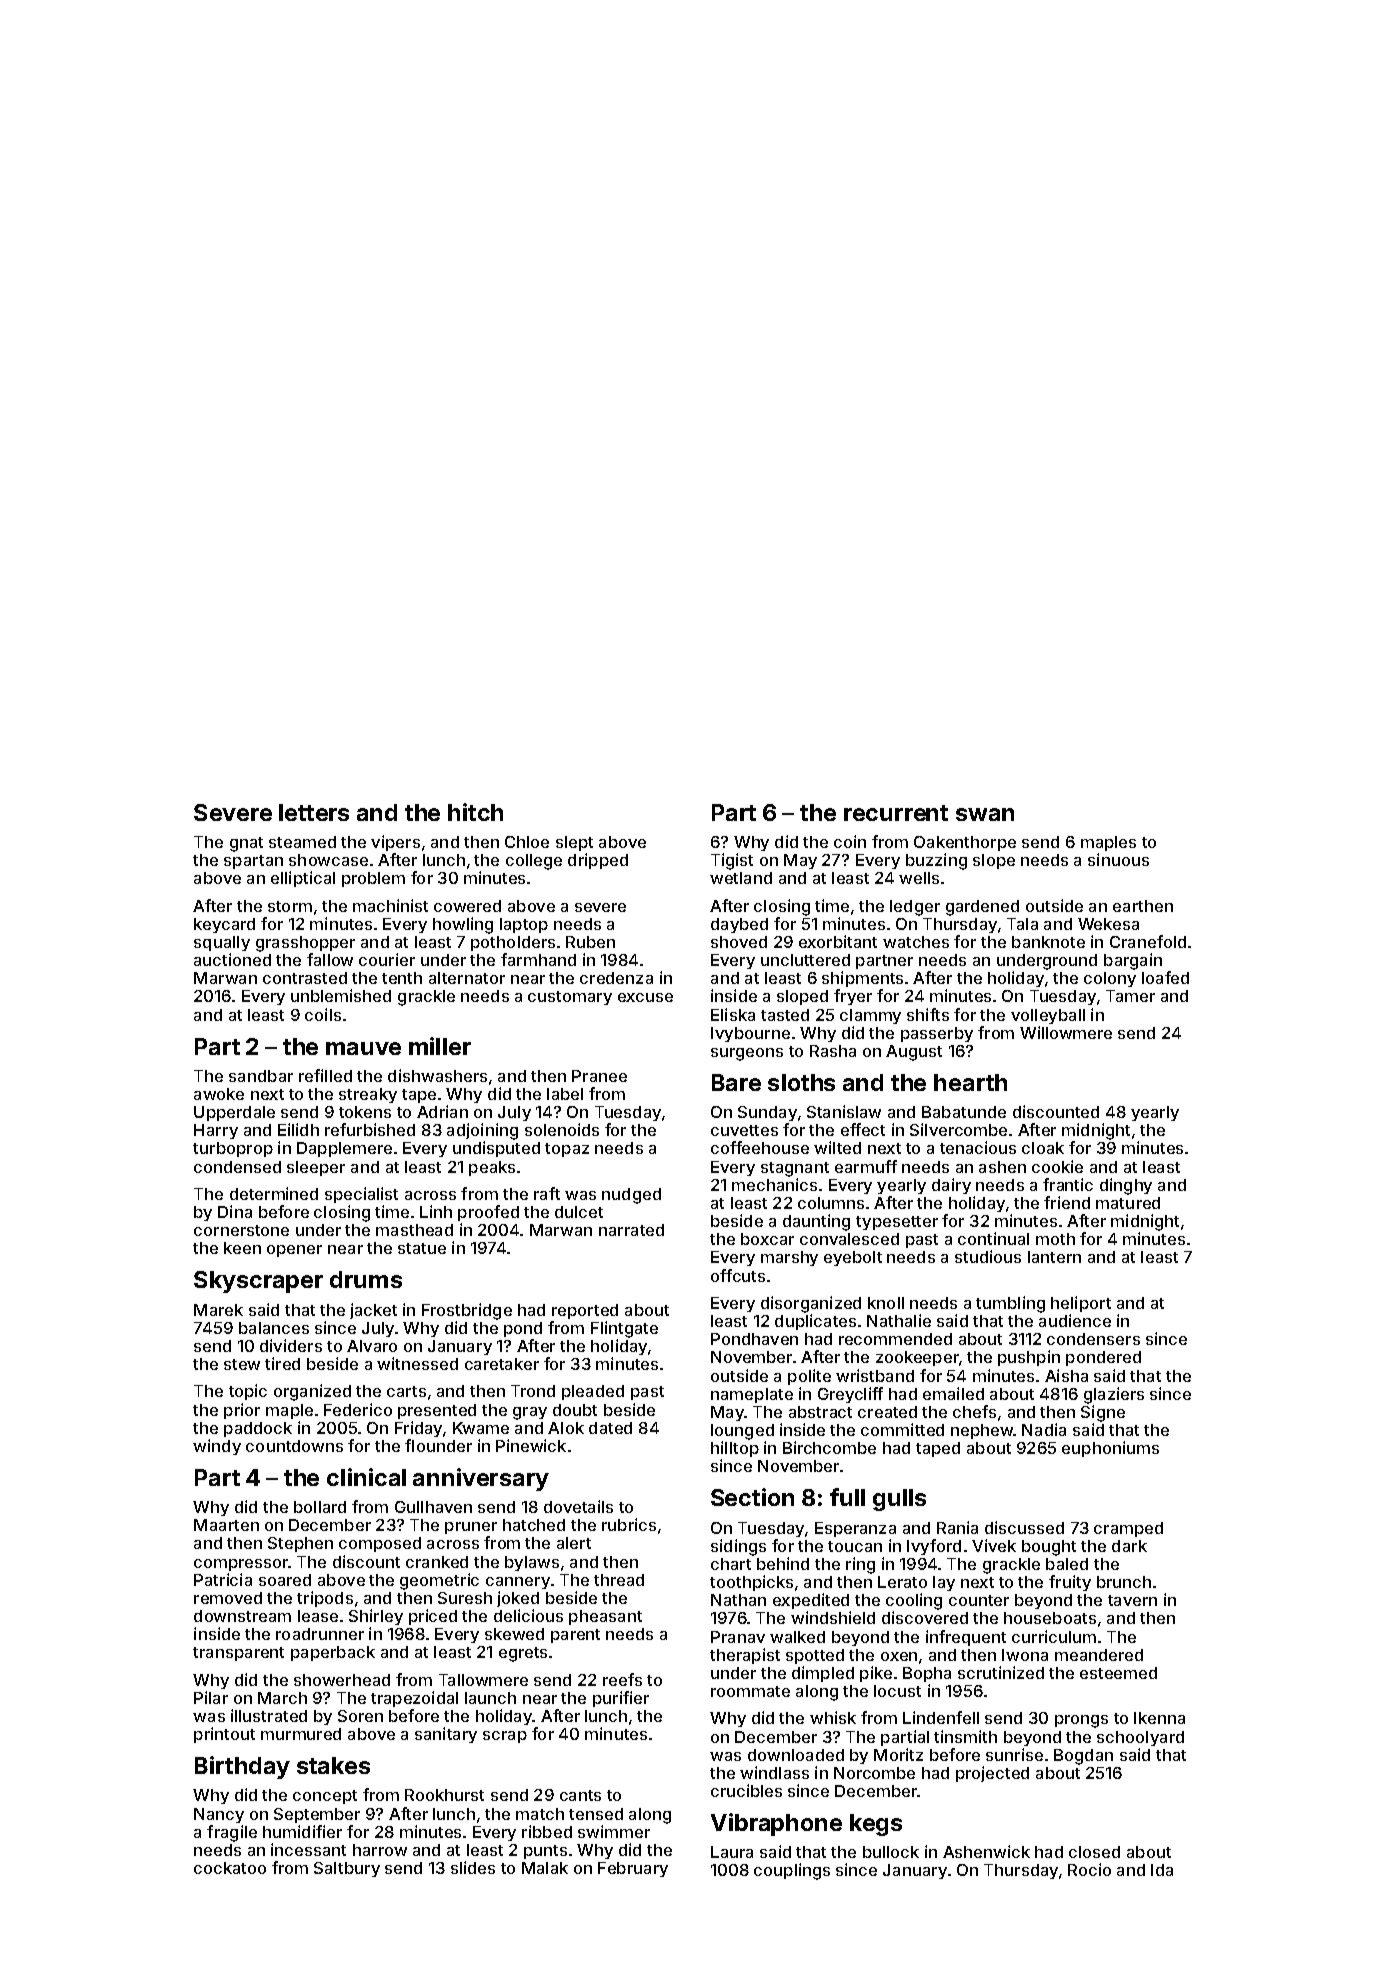 Image resolution: width=1386 pixels, height=1969 pixels. Describe the element at coordinates (1010, 1304) in the document. I see `tumbling` at that location.
